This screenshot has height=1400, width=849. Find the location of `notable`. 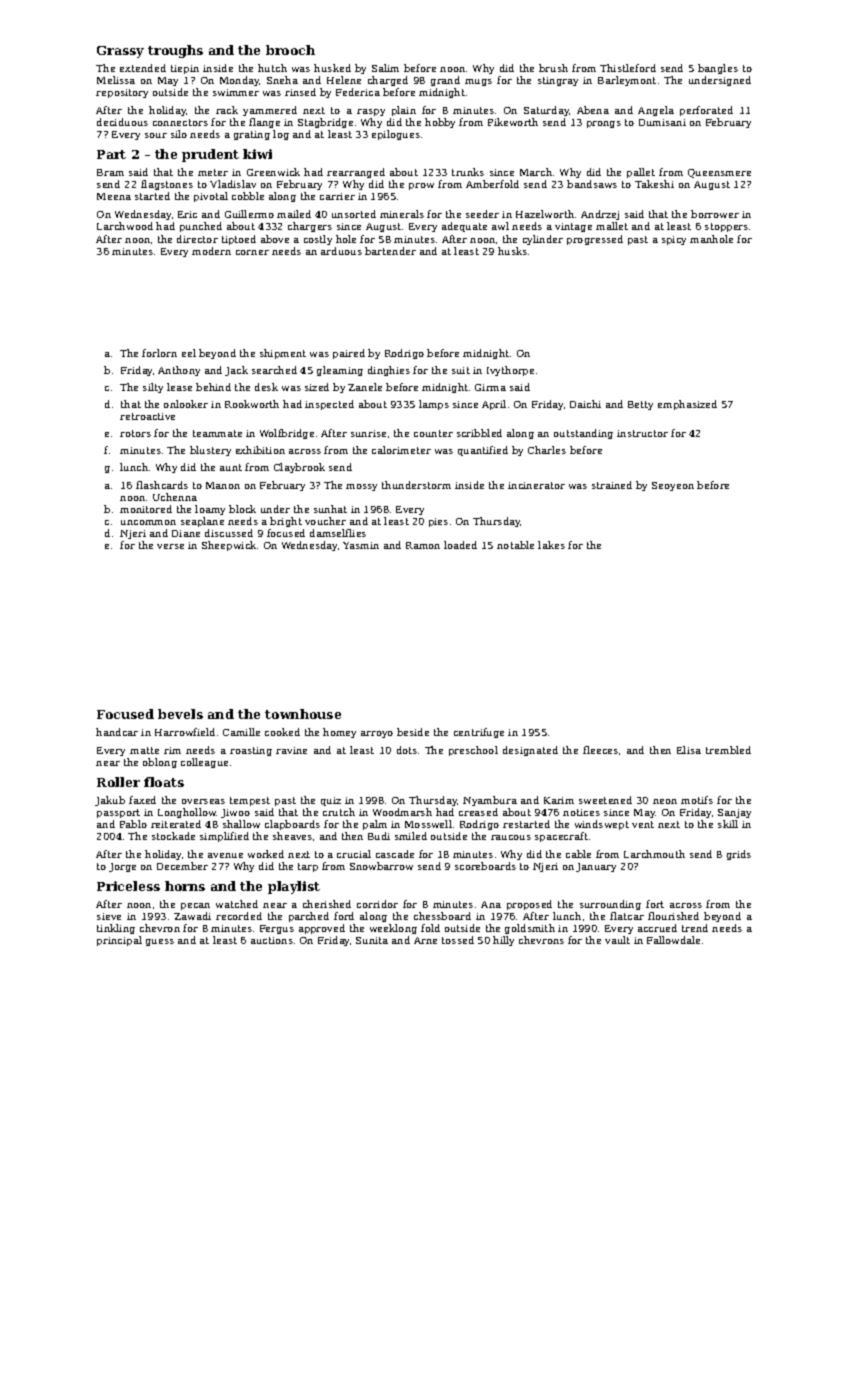

notable is located at coordinates (515, 545).
